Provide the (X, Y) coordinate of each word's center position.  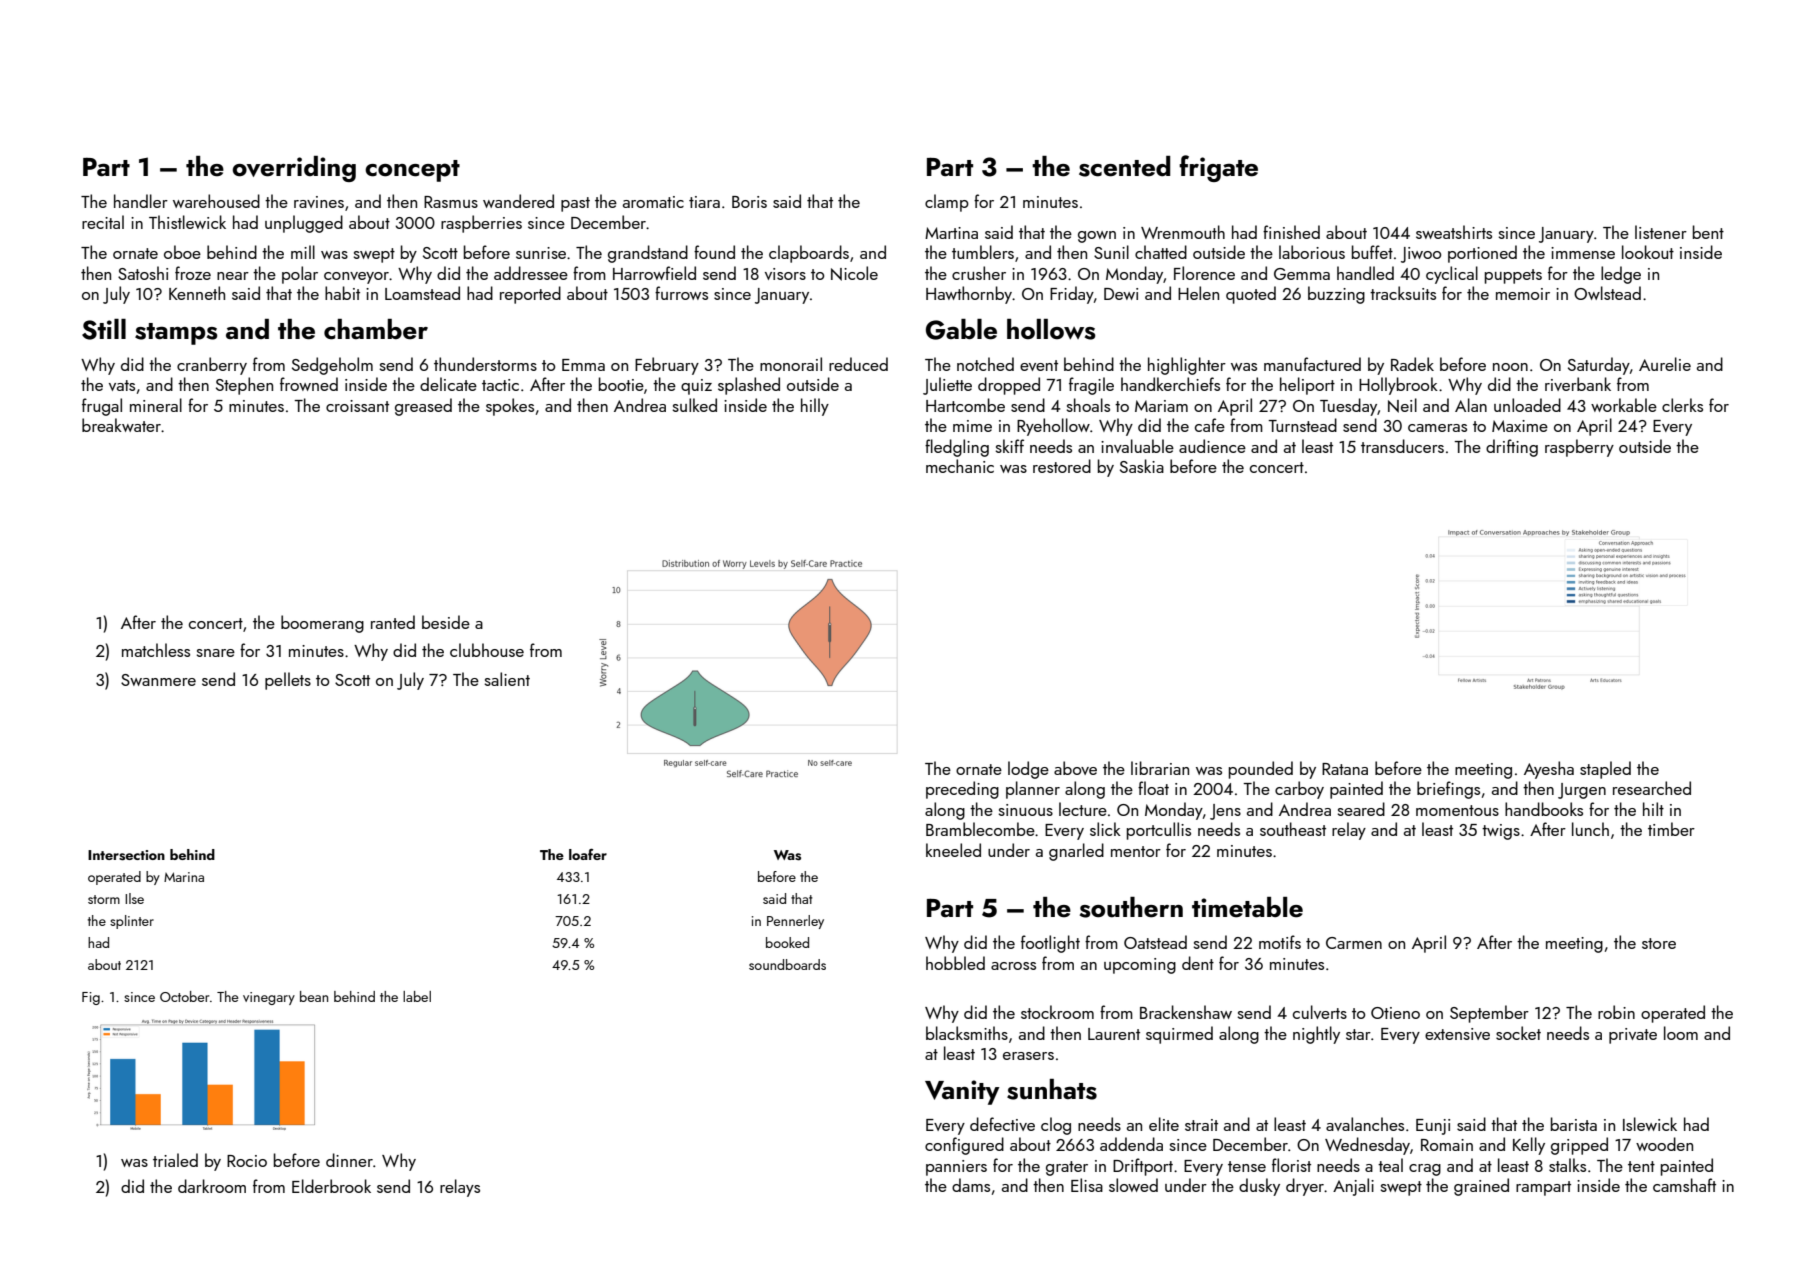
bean (314, 996)
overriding (294, 169)
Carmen (1354, 943)
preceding (962, 790)
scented (1125, 166)
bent (1708, 232)
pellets (288, 681)
